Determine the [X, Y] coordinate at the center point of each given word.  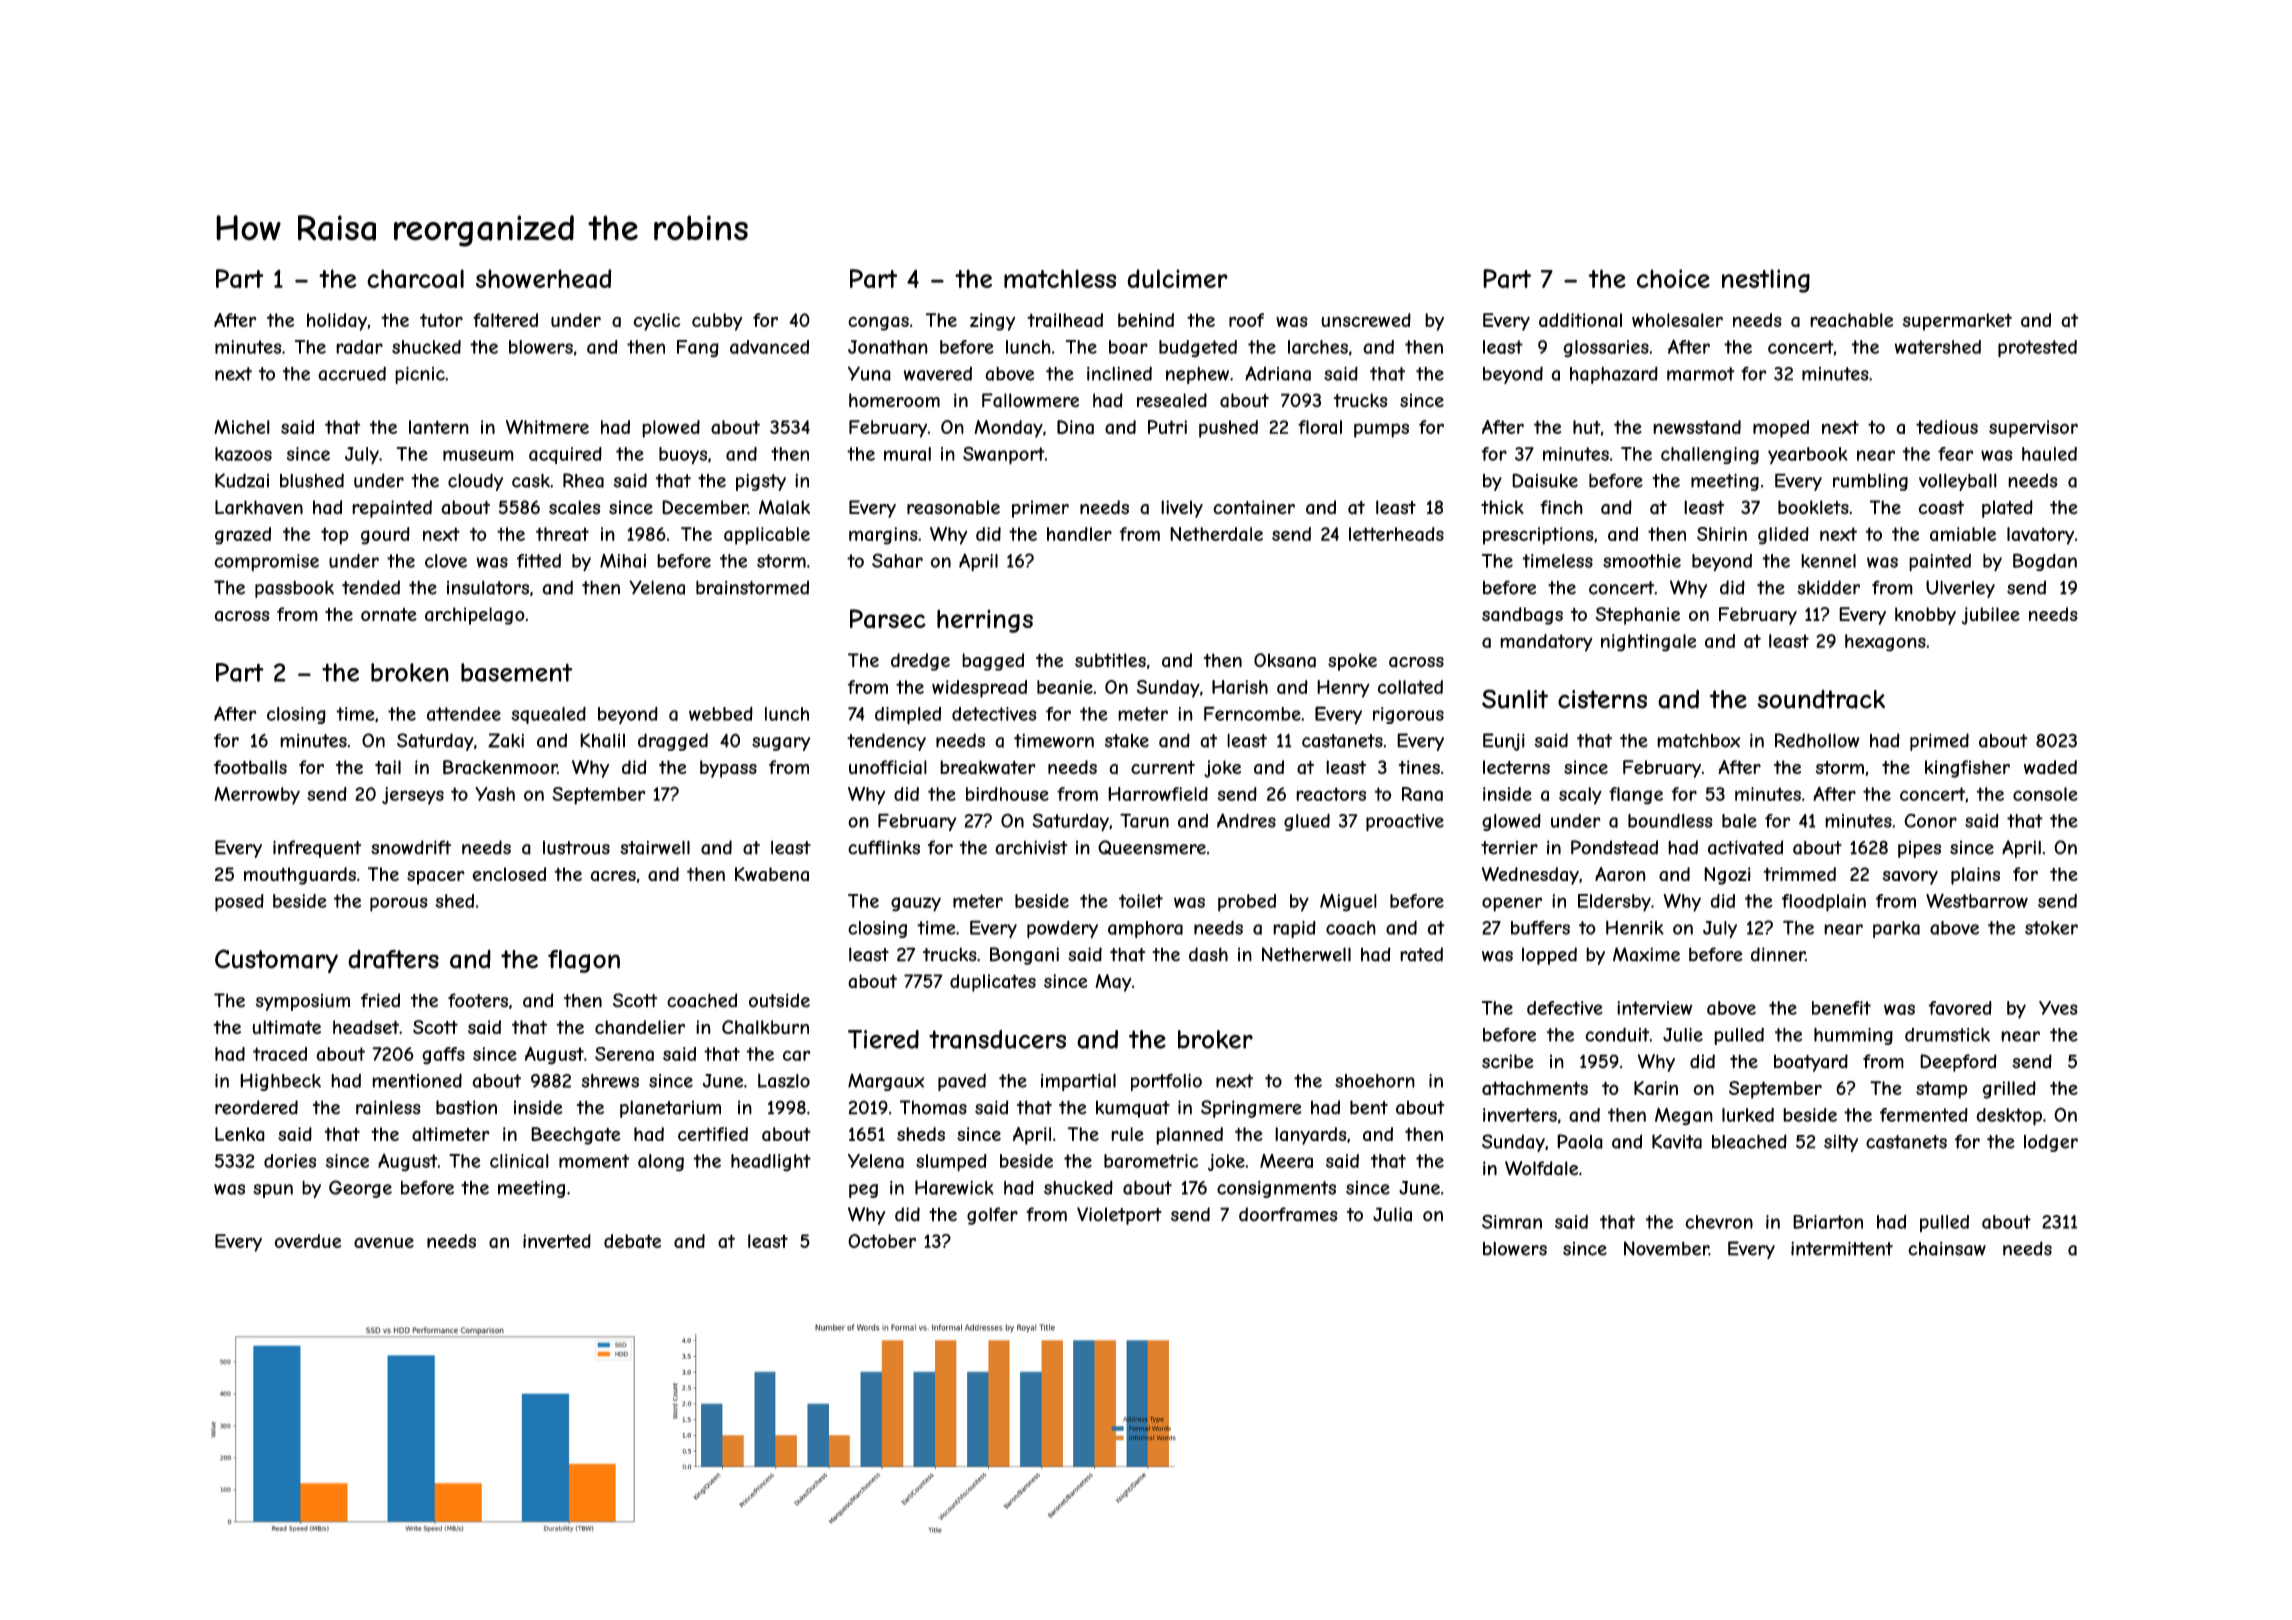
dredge [920, 662]
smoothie [1642, 561]
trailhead [1065, 320]
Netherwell [1306, 954]
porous [399, 904]
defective [1565, 1008]
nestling [1766, 281]
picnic [420, 375]
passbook [294, 589]
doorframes [1288, 1214]
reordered [256, 1107]
